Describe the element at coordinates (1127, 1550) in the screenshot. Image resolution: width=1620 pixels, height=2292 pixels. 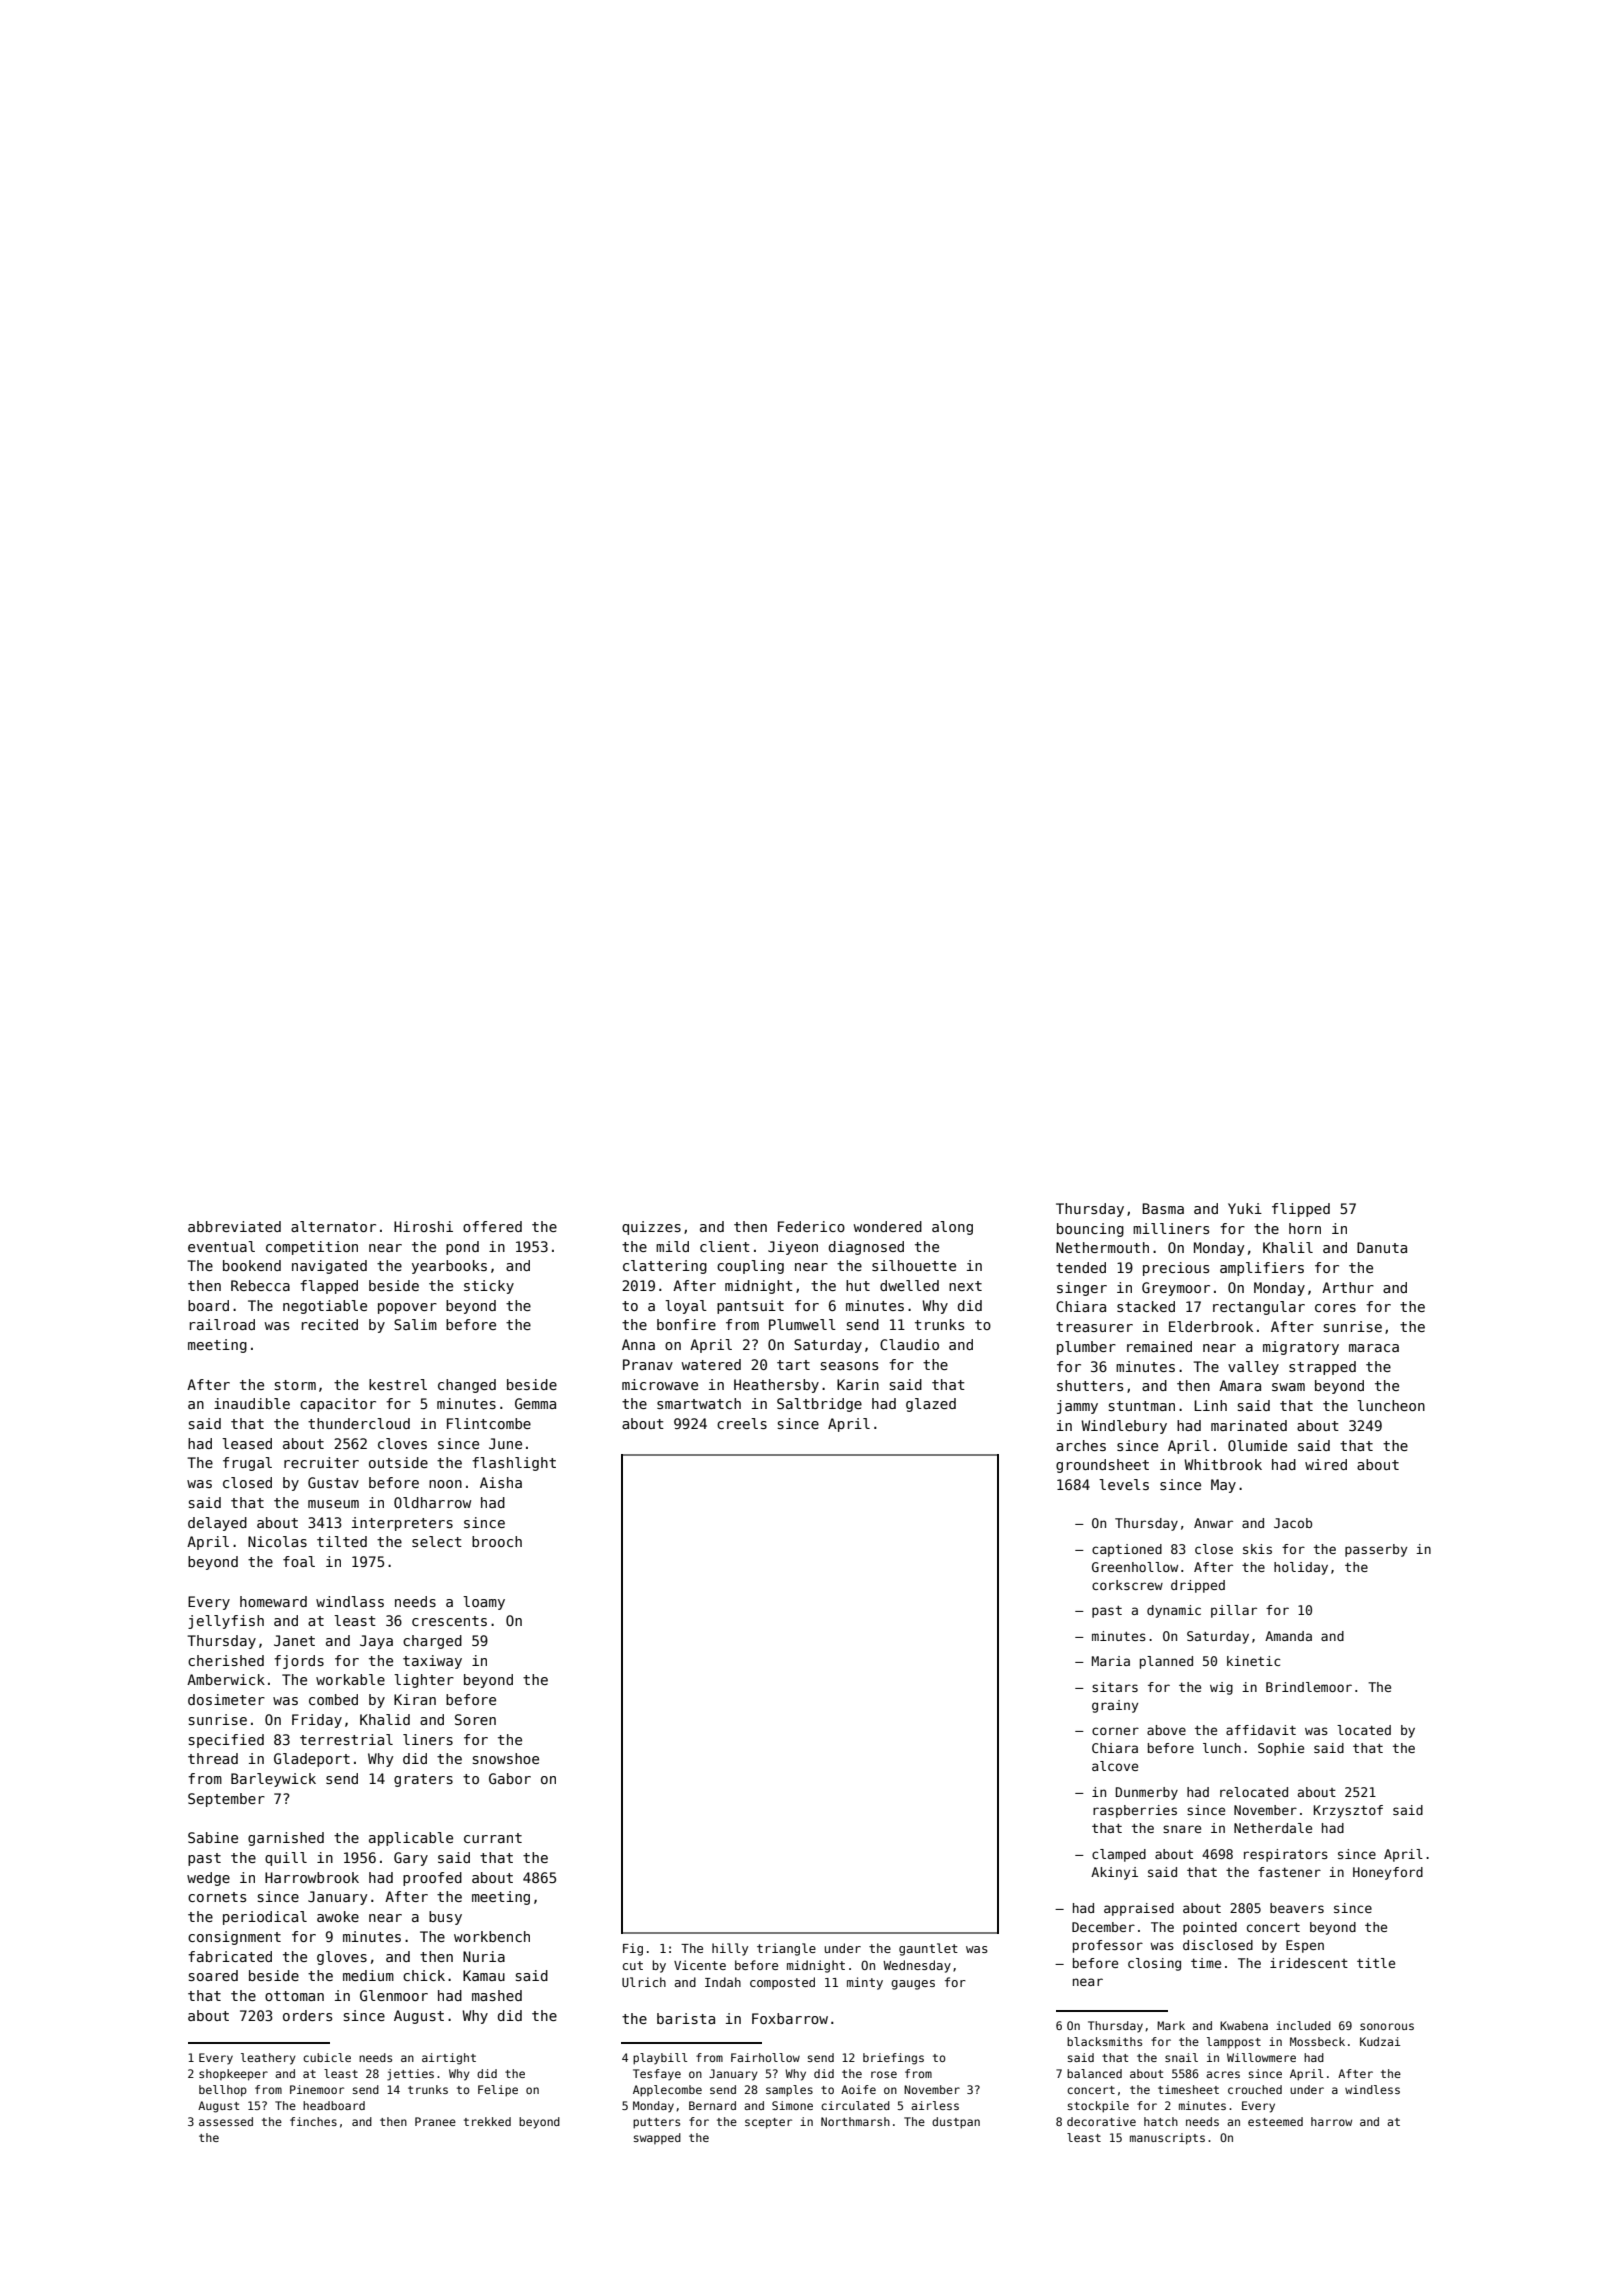
I see `captioned` at that location.
